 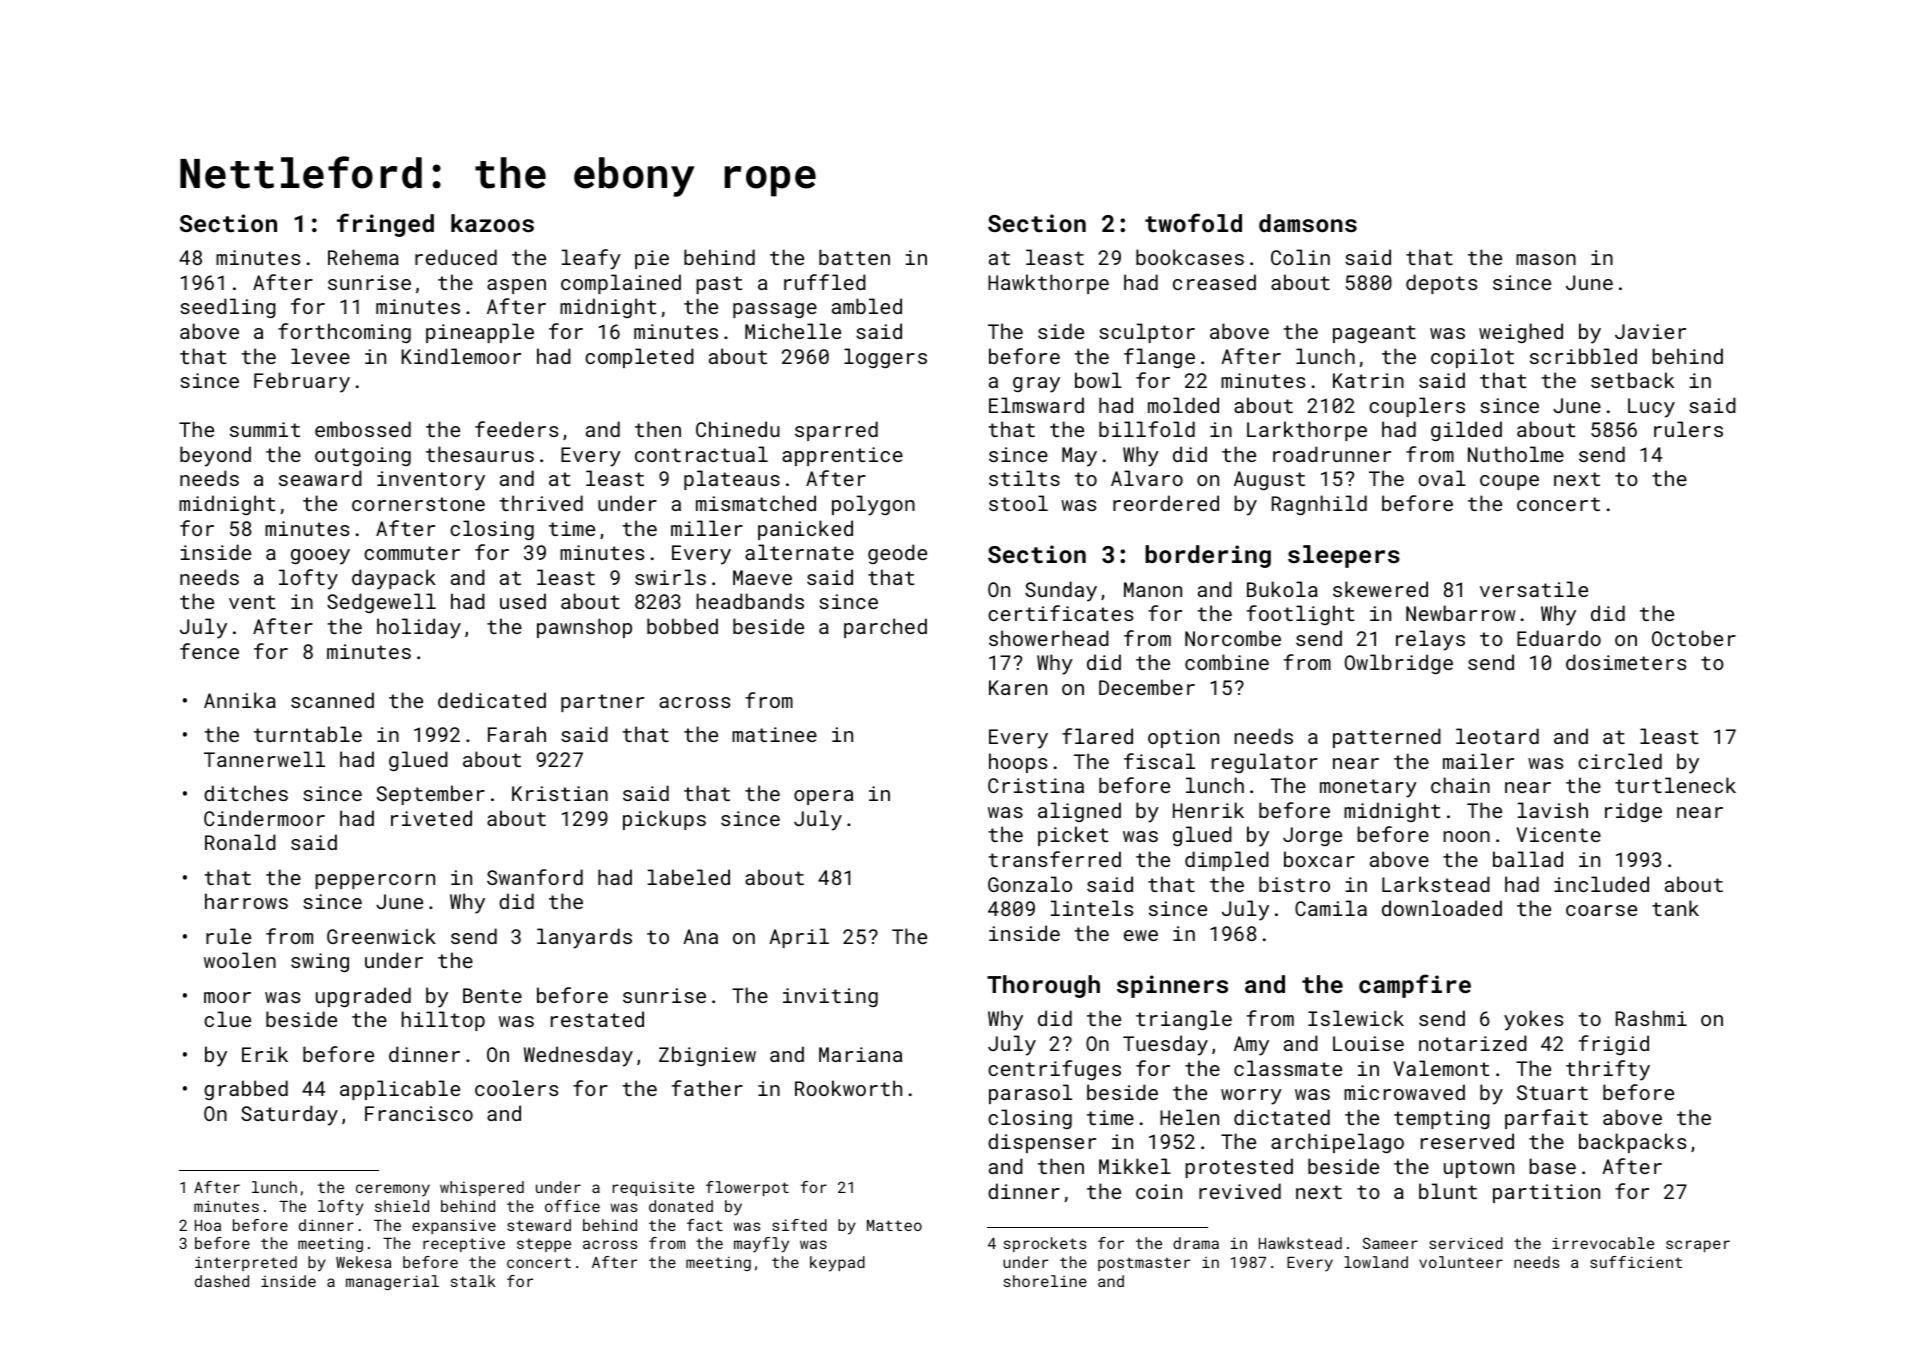 What do you see at coordinates (1546, 259) in the screenshot?
I see `mason` at bounding box center [1546, 259].
